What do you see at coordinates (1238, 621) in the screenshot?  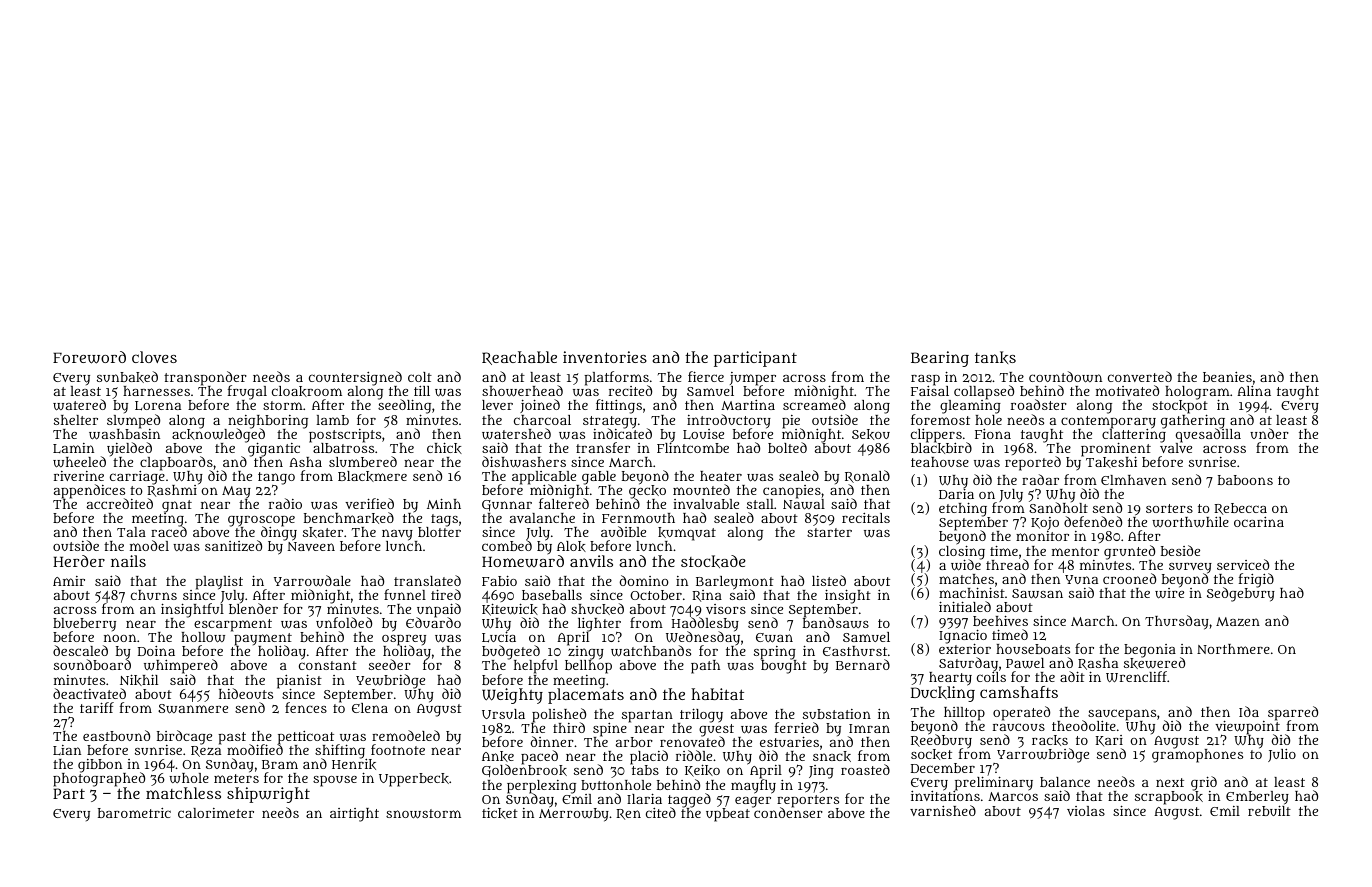 I see `Mazen` at bounding box center [1238, 621].
